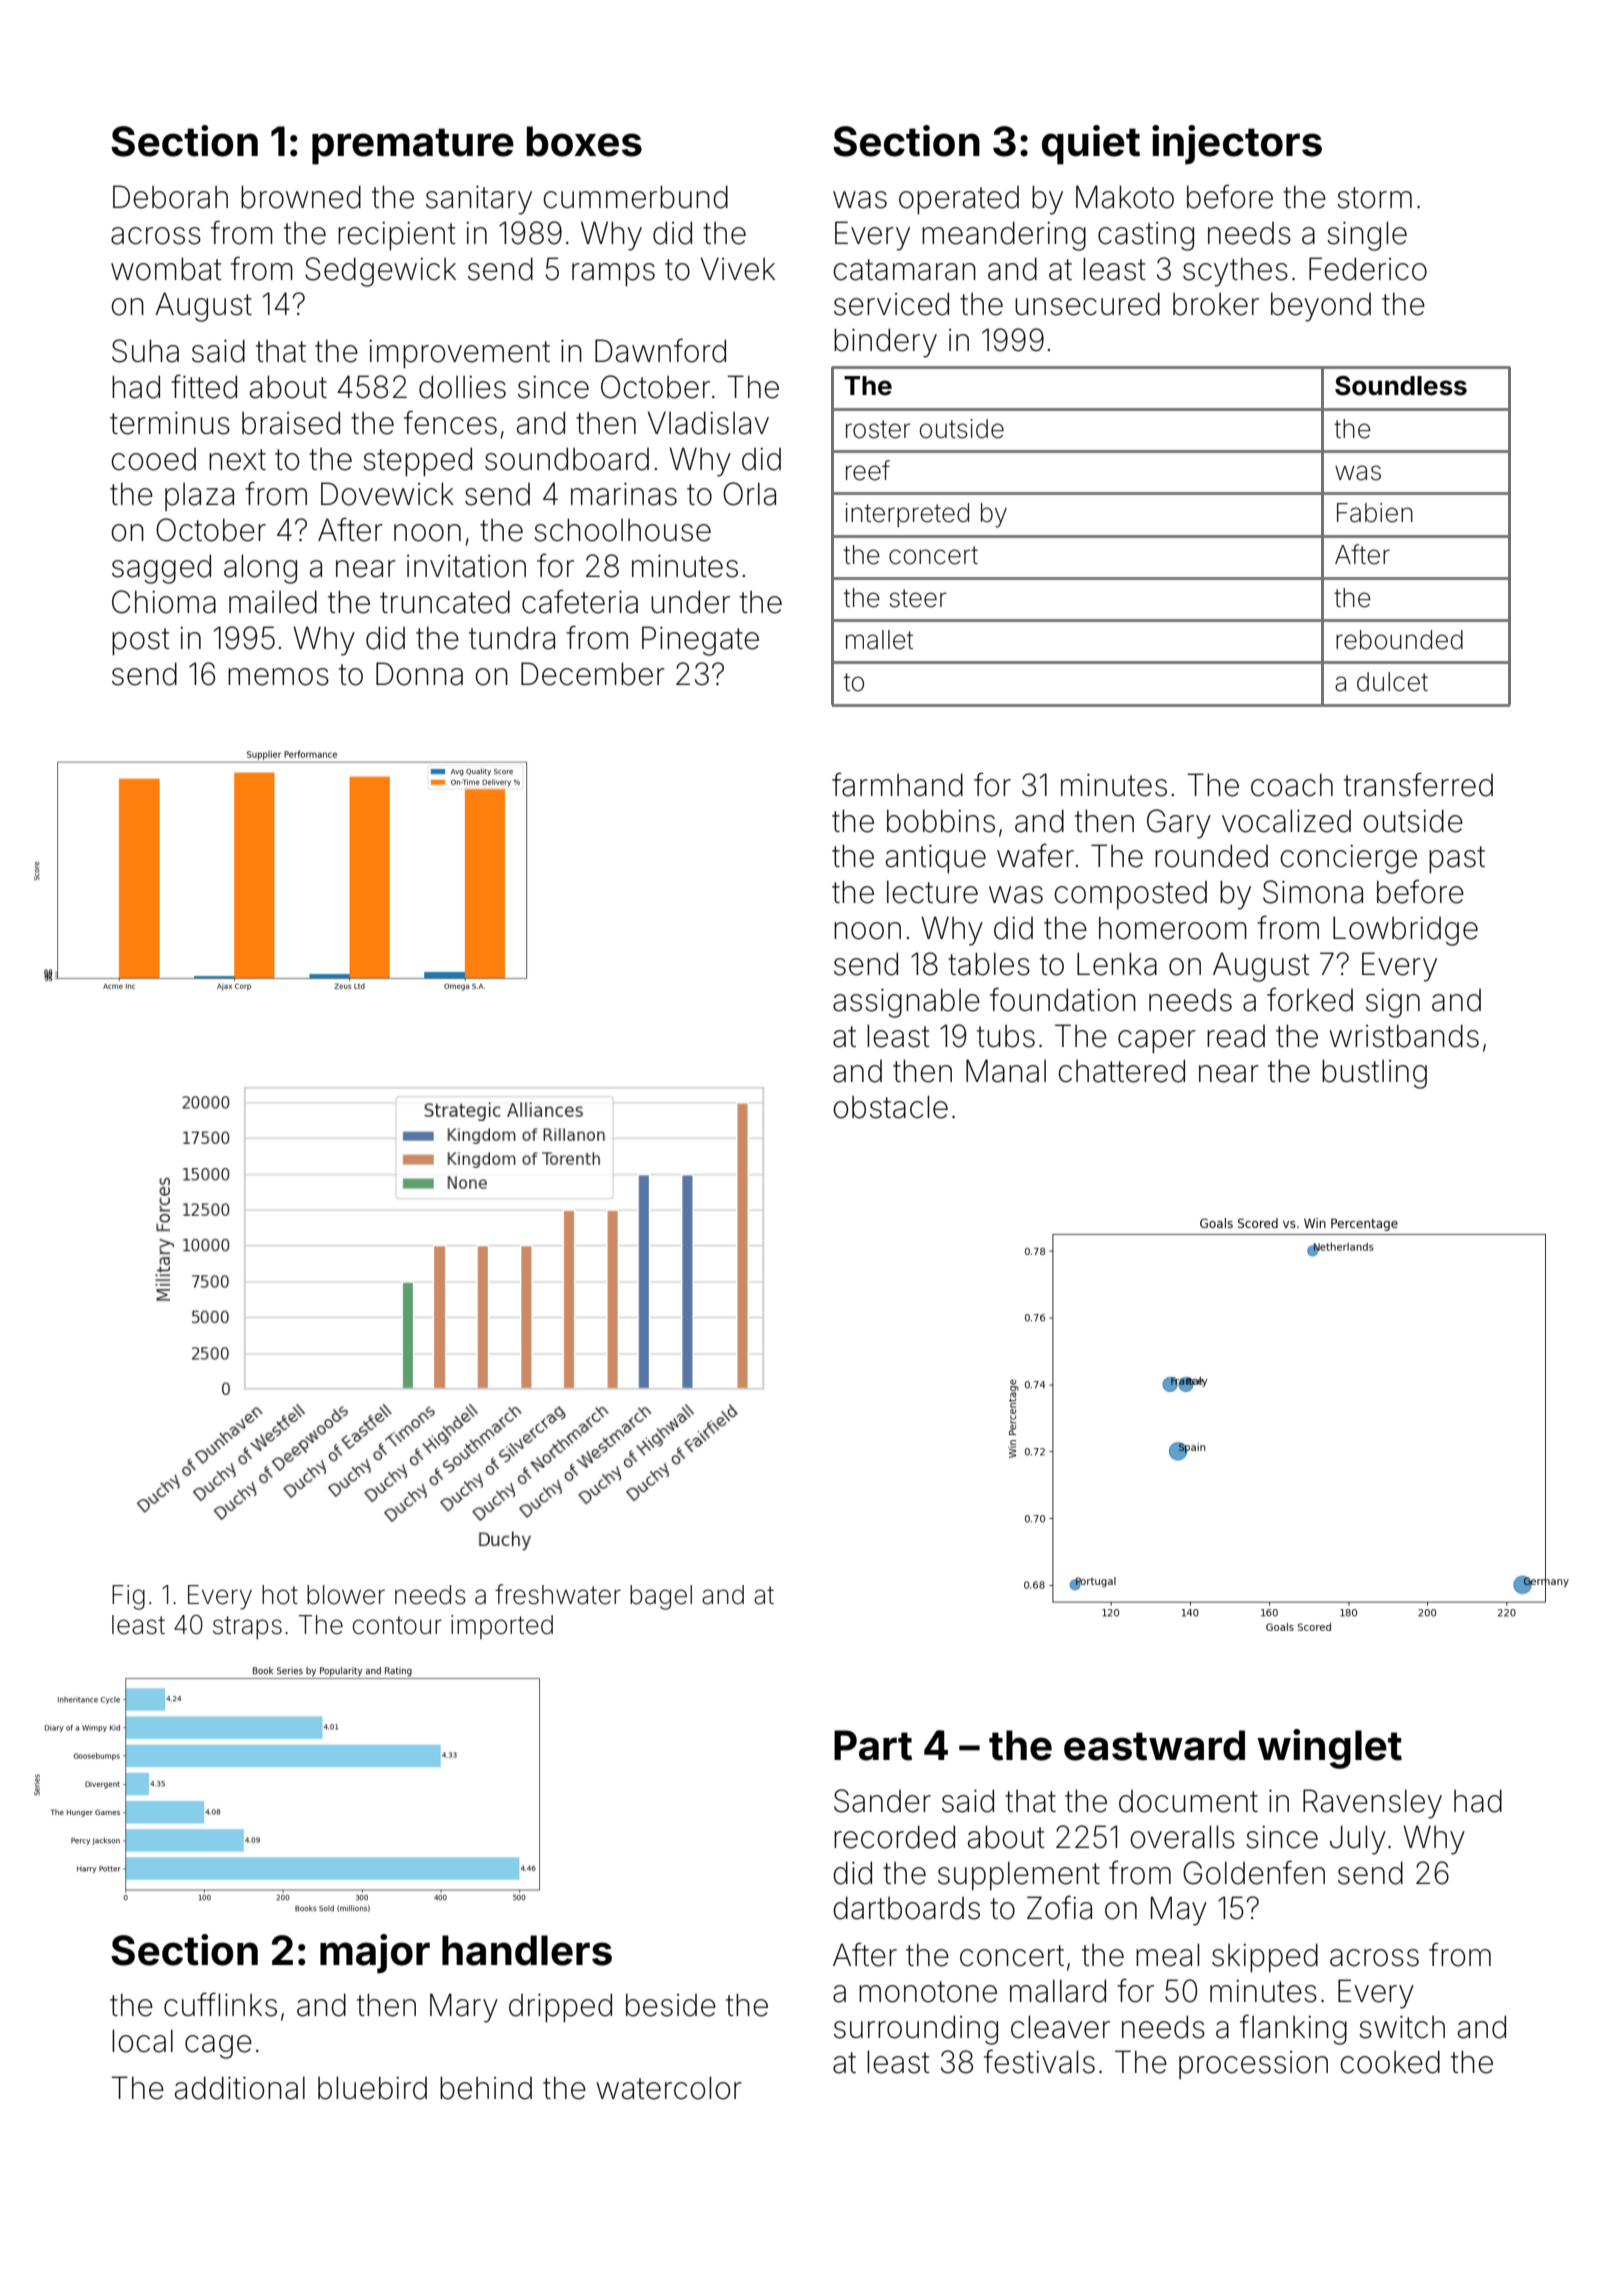 The width and height of the page is (1620, 2292). Describe the element at coordinates (1404, 1036) in the page. I see `wristbands` at that location.
